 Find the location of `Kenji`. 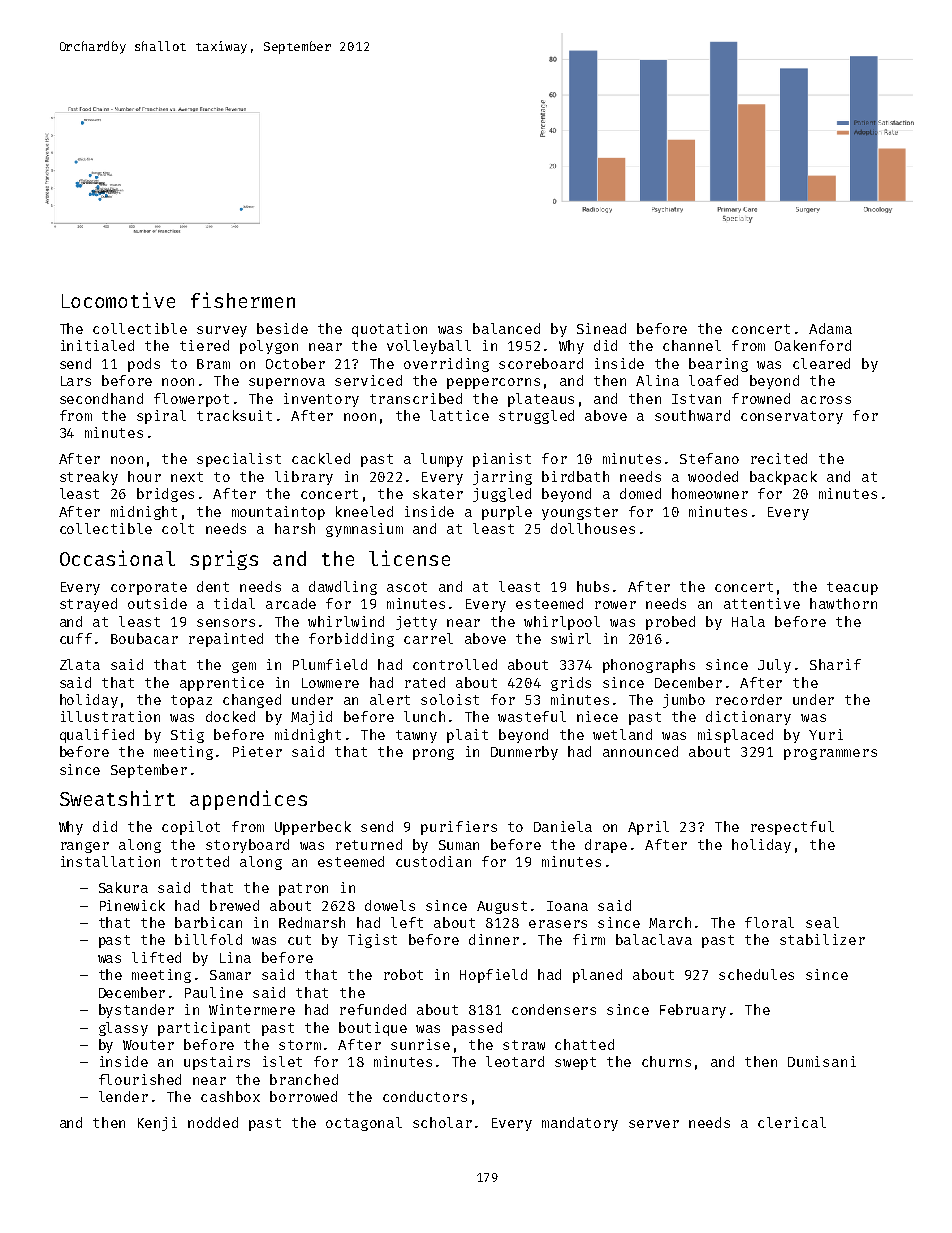

Kenji is located at coordinates (157, 1124).
